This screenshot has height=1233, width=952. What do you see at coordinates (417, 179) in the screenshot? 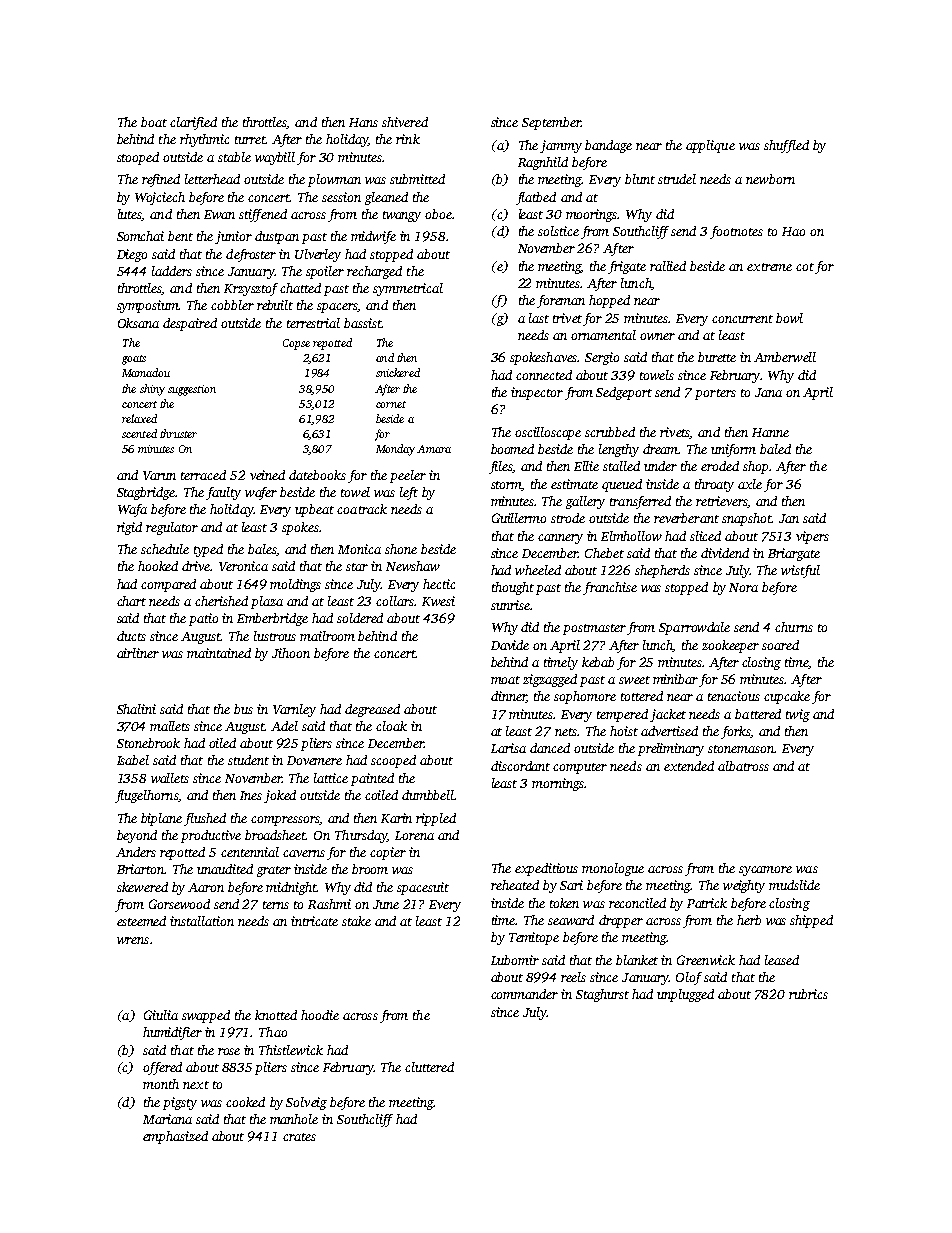
I see `submitted` at bounding box center [417, 179].
